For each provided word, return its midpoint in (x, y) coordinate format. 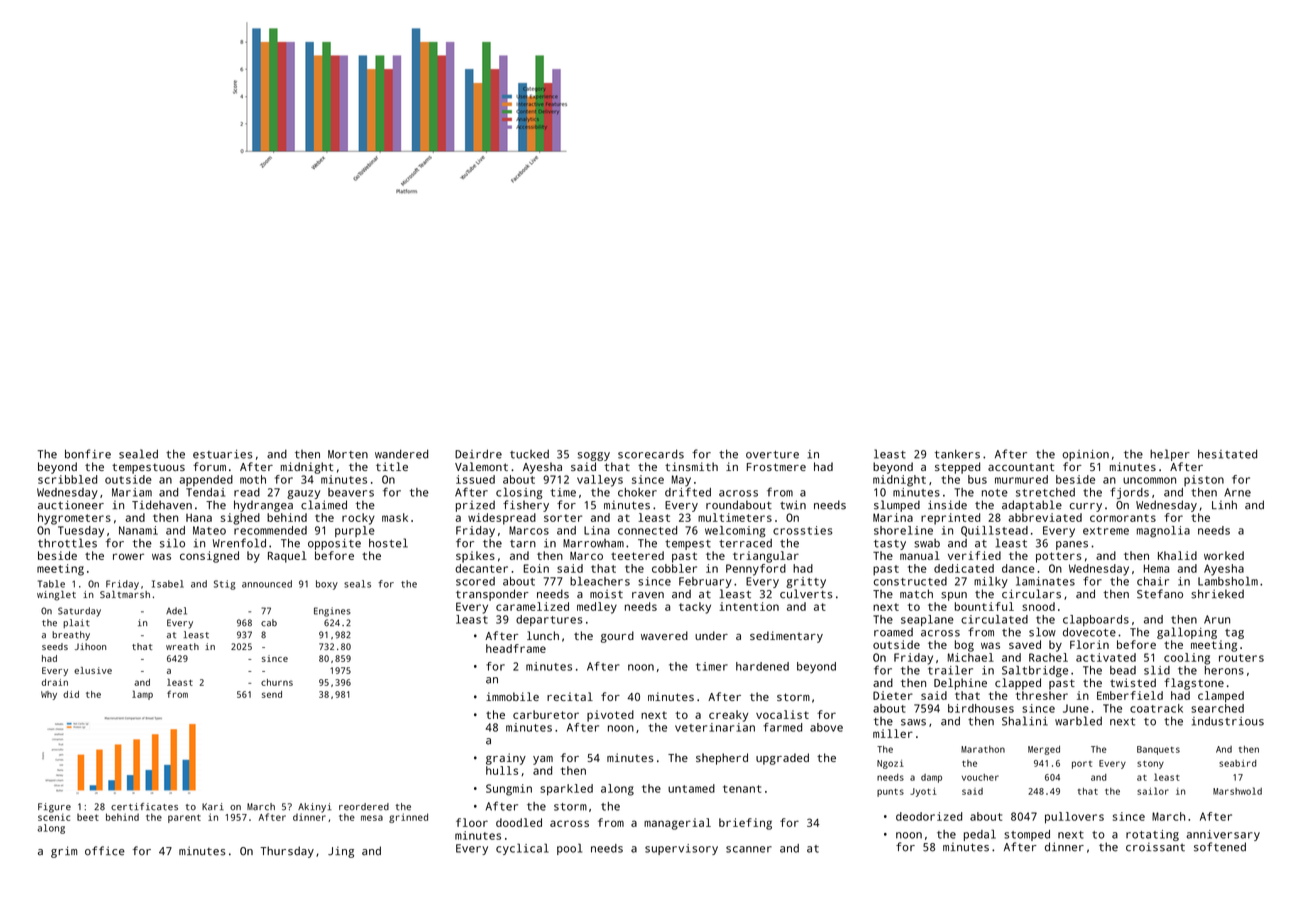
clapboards (1096, 620)
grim (64, 852)
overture (772, 455)
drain (55, 682)
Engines (332, 612)
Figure (54, 808)
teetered (637, 555)
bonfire (88, 454)
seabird (1237, 763)
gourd (617, 637)
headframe (516, 648)
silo (172, 543)
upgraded (782, 759)
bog (964, 646)
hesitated (1227, 454)
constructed (910, 581)
